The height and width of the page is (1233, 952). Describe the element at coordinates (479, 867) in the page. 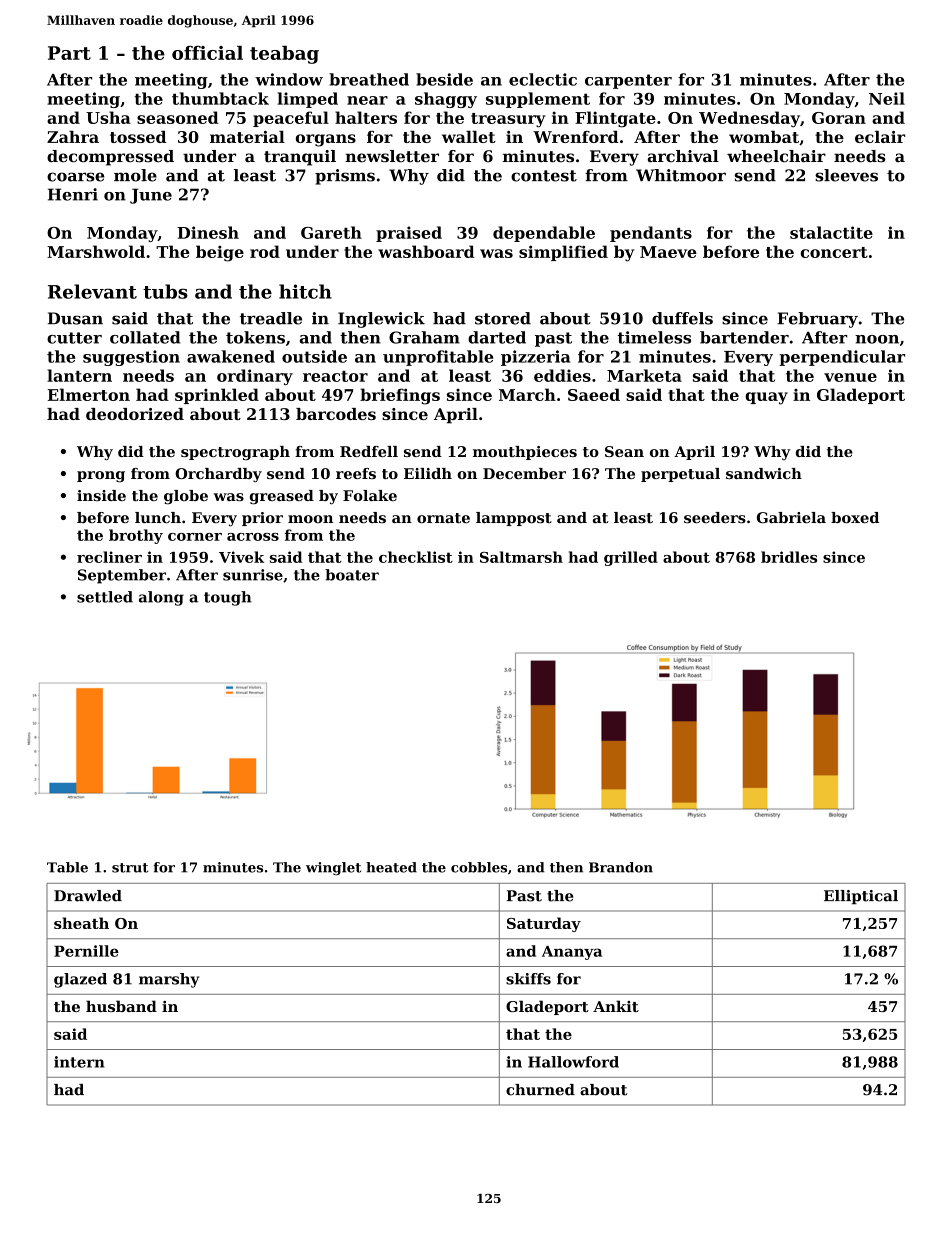

I see `cobbles` at that location.
